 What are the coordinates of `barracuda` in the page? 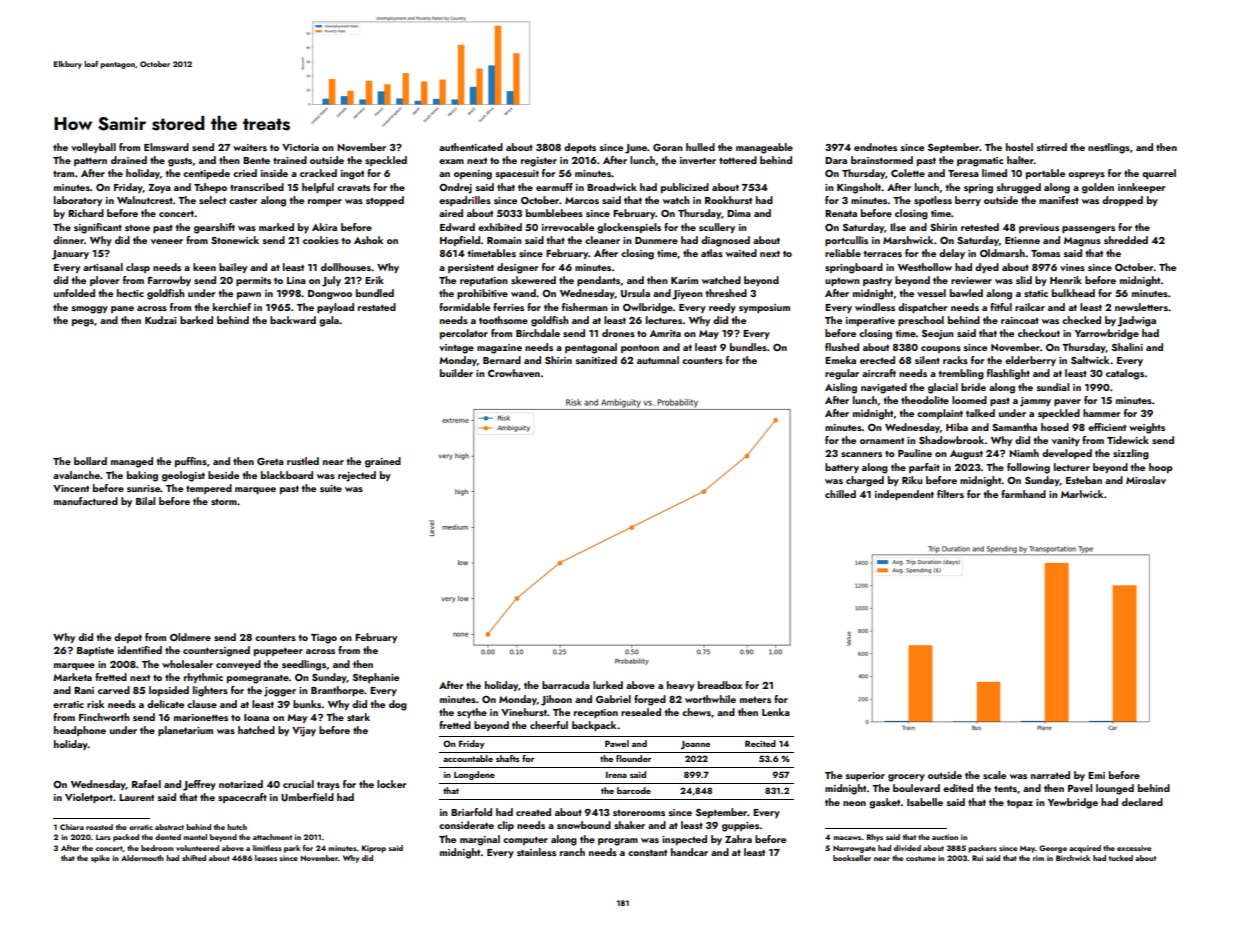 It's located at (566, 685).
